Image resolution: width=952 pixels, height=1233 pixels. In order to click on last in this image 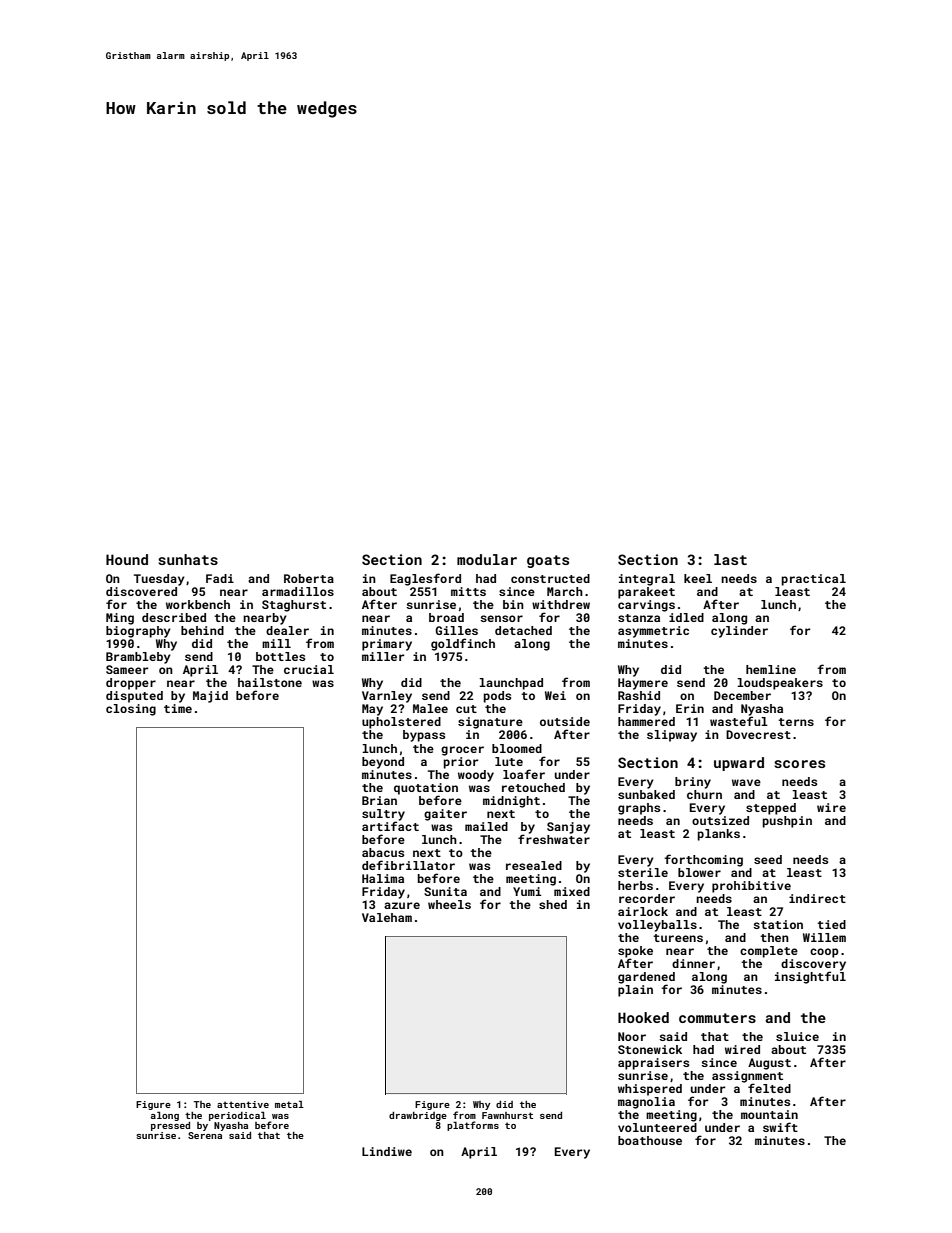, I will do `click(730, 559)`.
